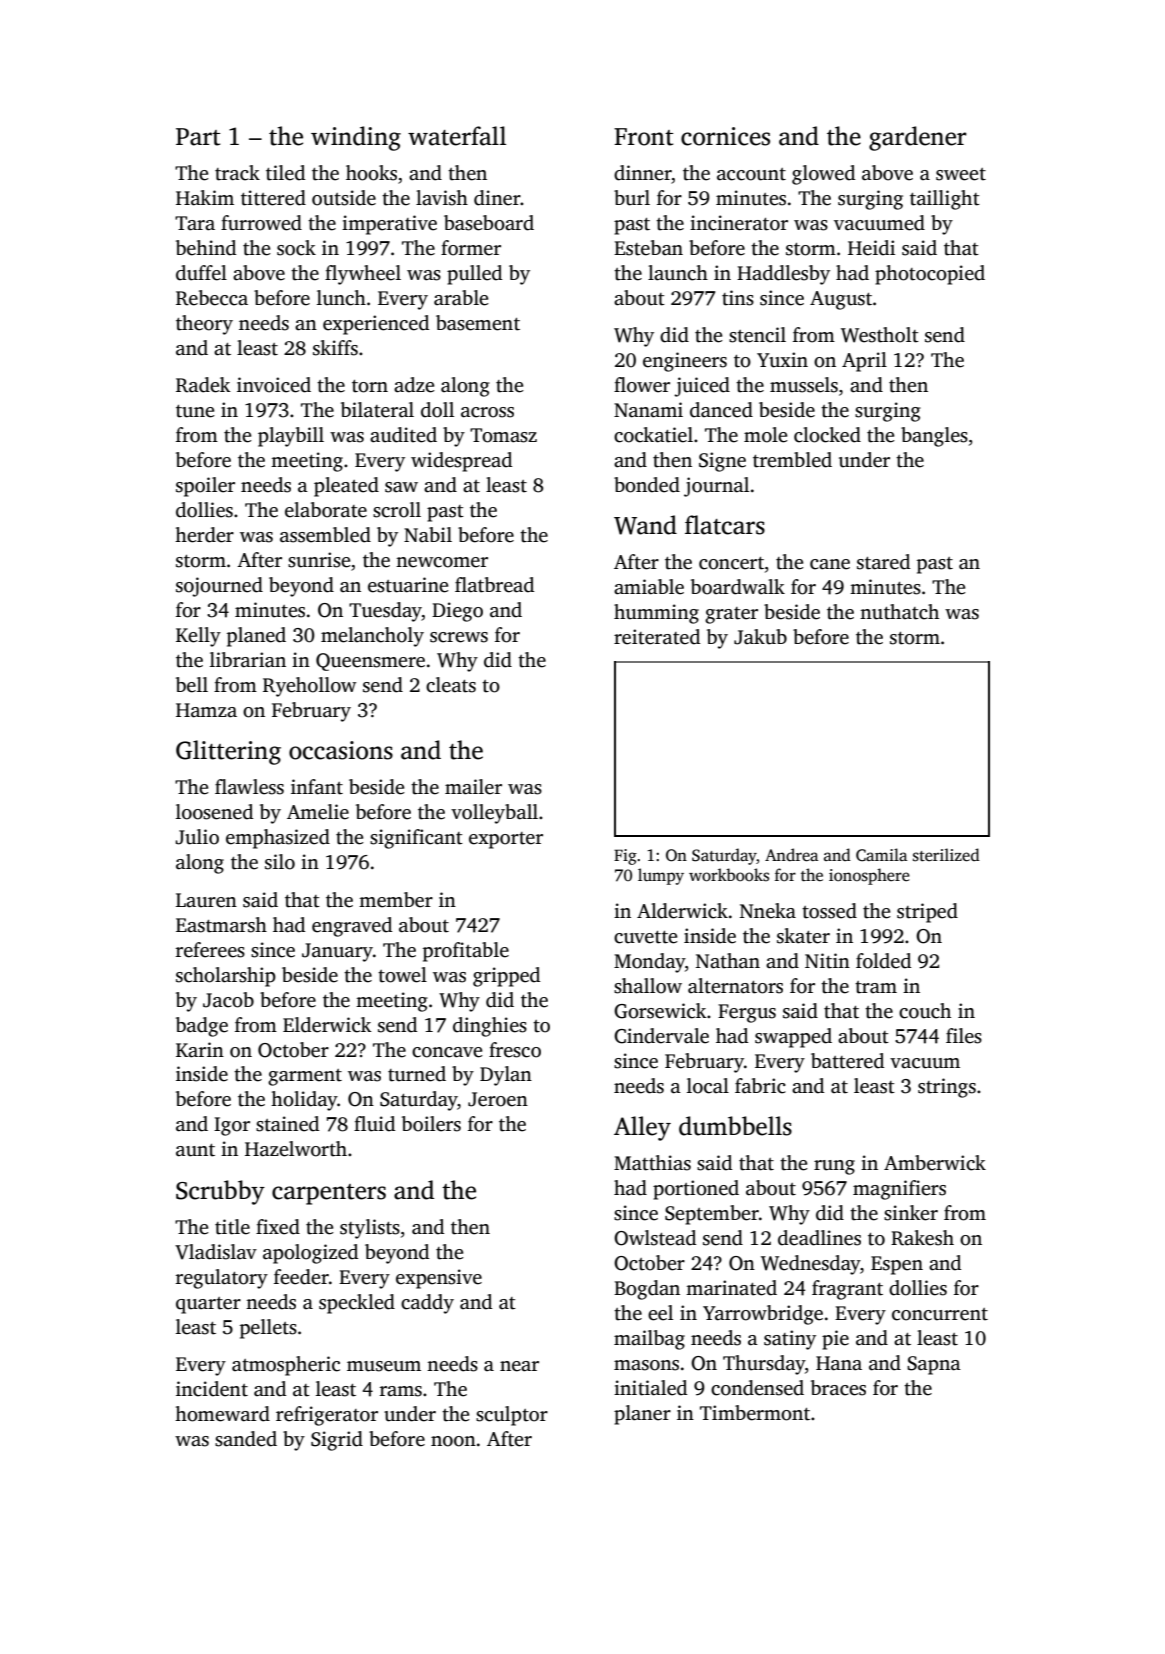 This screenshot has height=1654, width=1165. What do you see at coordinates (512, 1416) in the screenshot?
I see `sculptor` at bounding box center [512, 1416].
